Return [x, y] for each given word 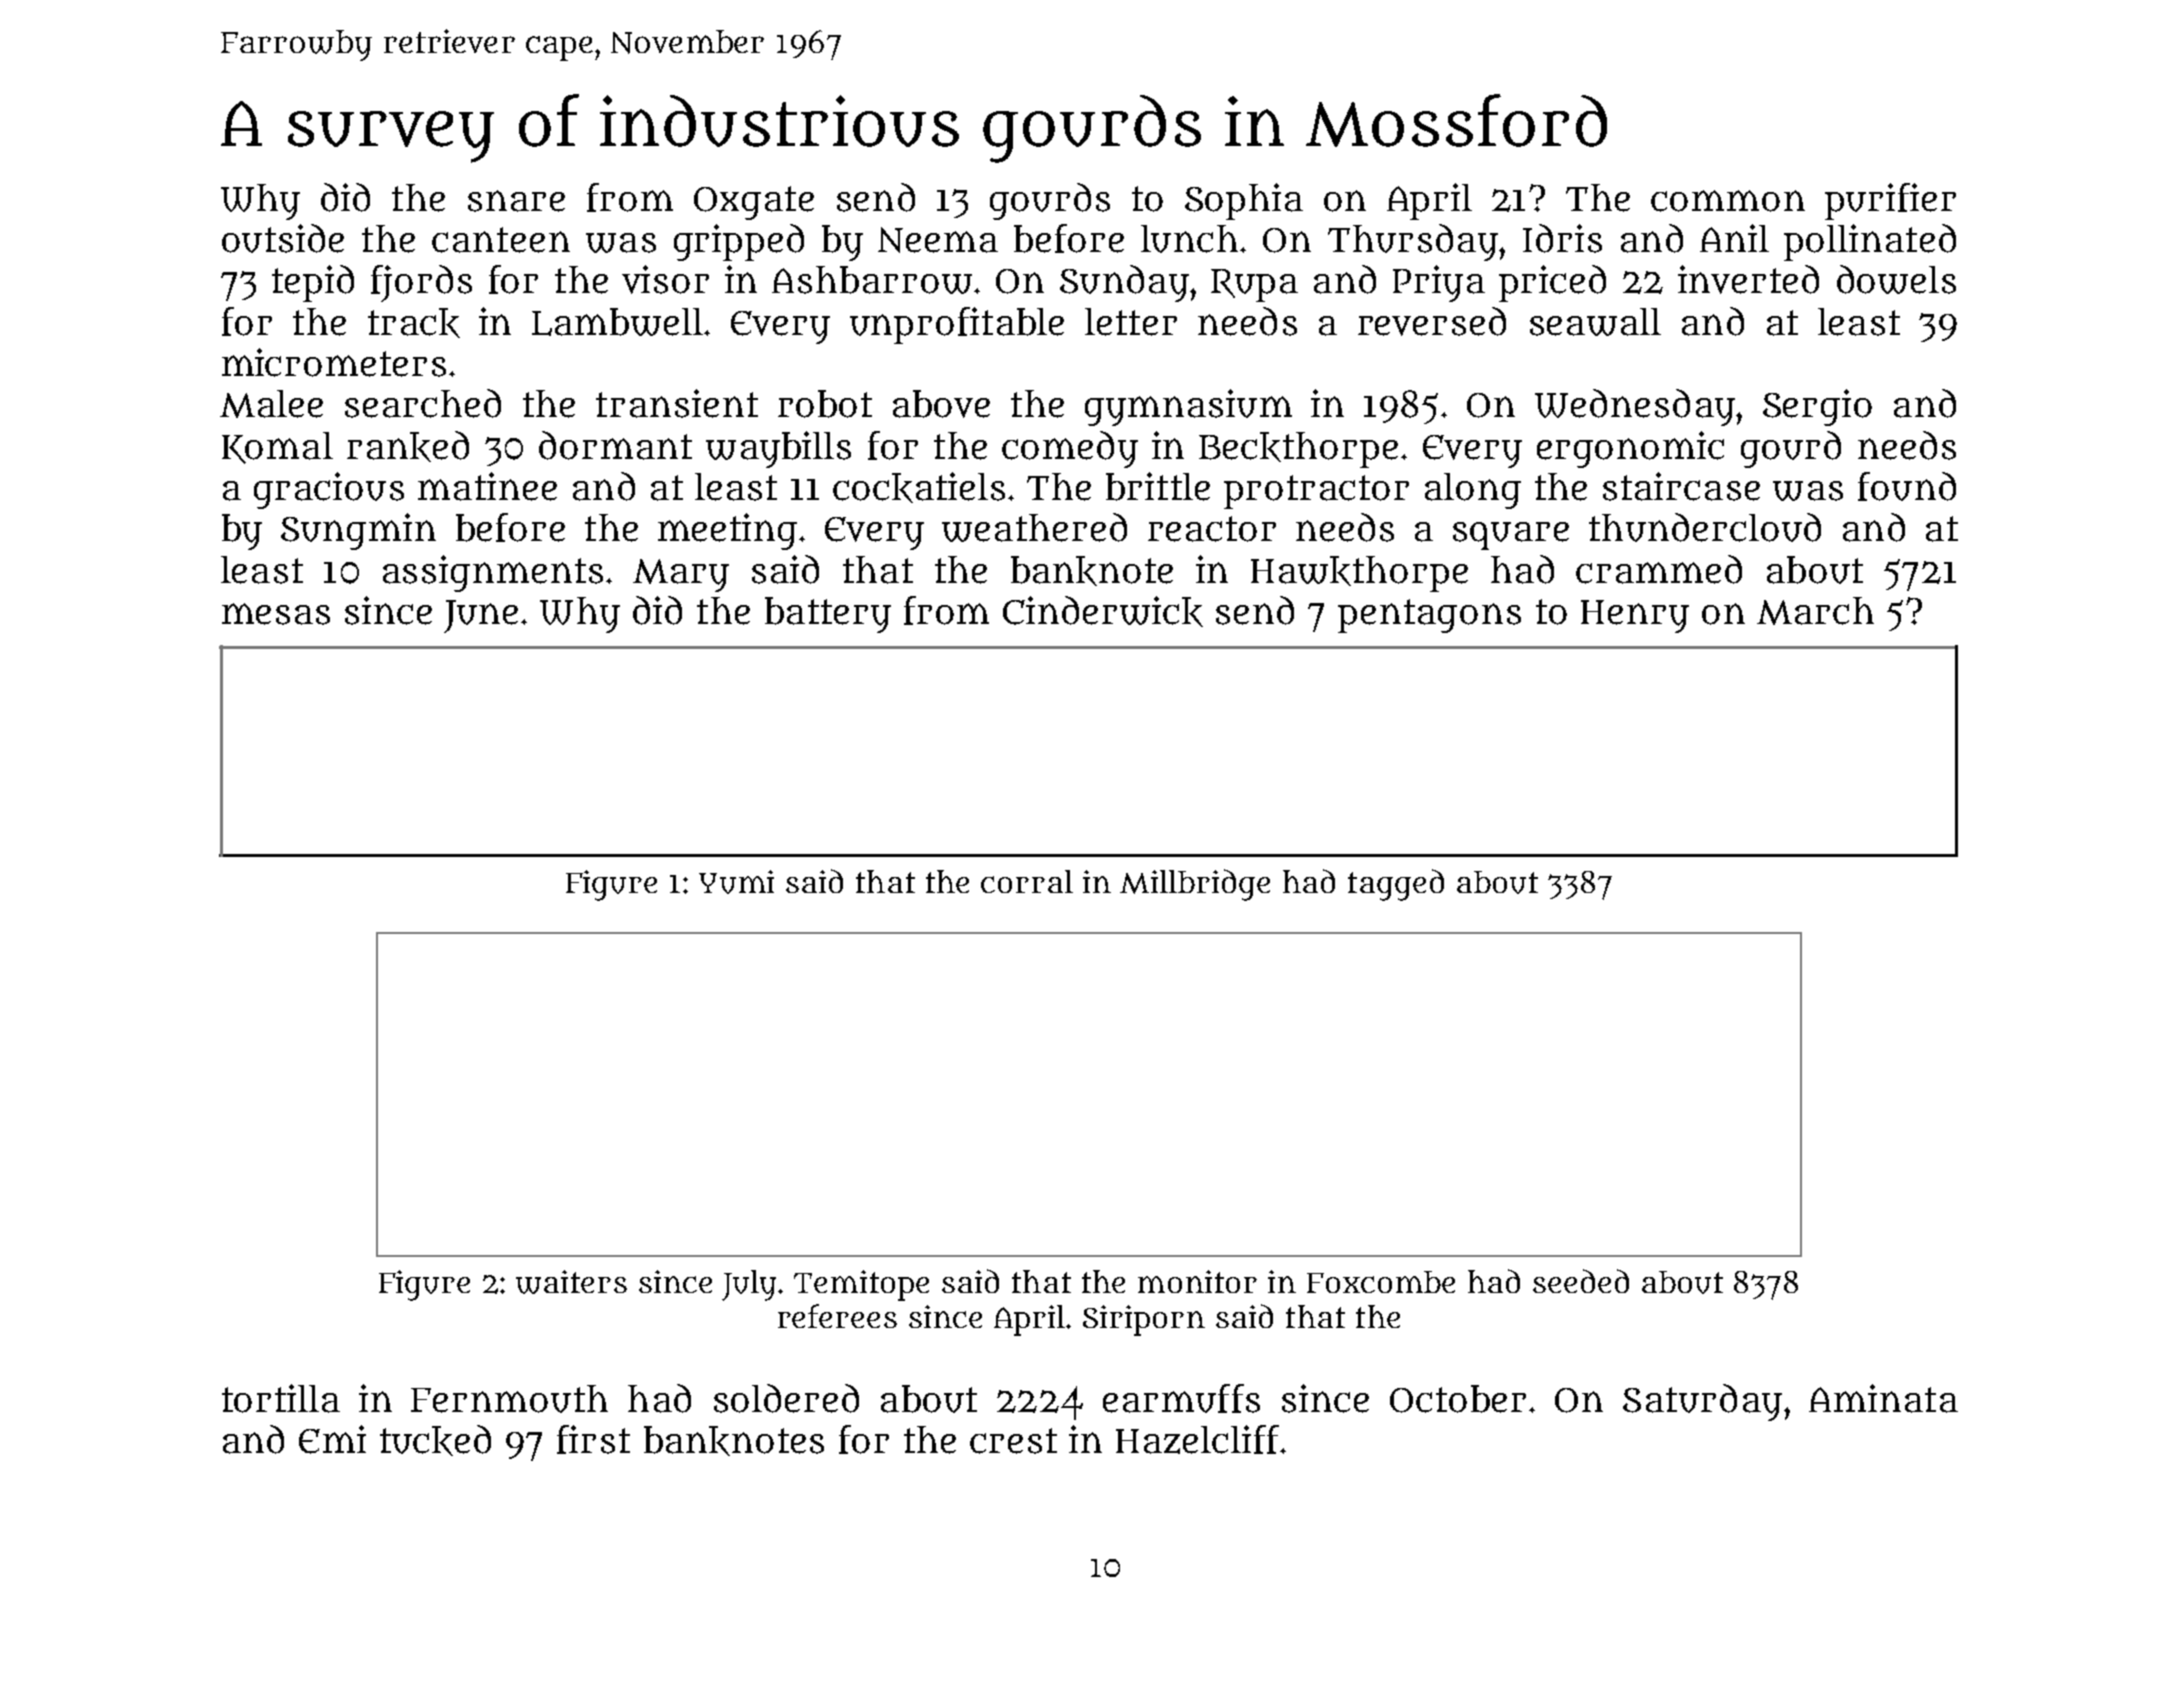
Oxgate [754, 203]
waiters [571, 1282]
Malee [271, 404]
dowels [1896, 279]
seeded [1581, 1281]
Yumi [736, 882]
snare [516, 201]
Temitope [861, 1285]
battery [828, 615]
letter [1131, 322]
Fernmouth [509, 1399]
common [1728, 201]
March [1815, 611]
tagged [1396, 885]
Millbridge [1195, 885]
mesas [276, 614]
